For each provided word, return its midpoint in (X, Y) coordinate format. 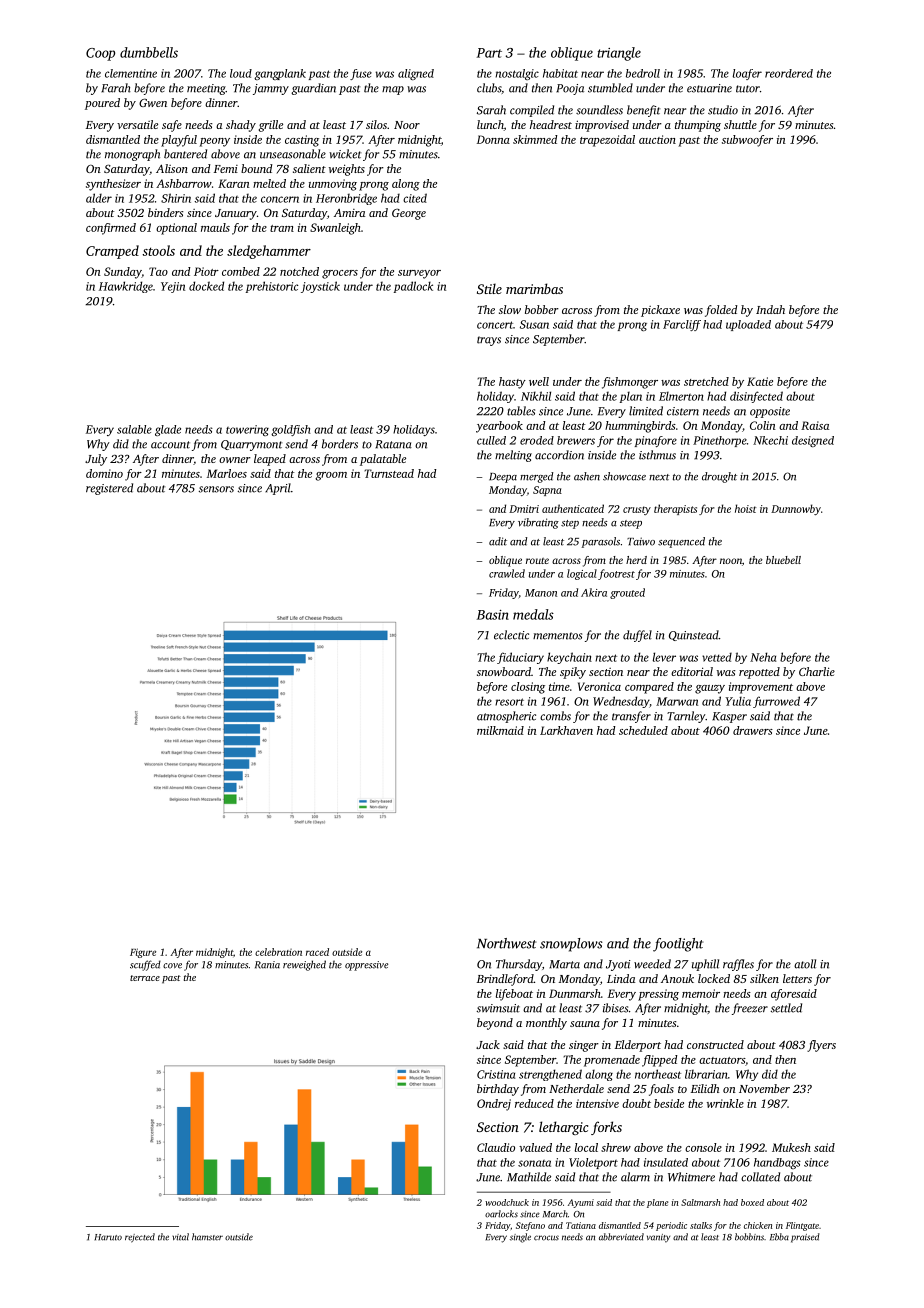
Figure (143, 953)
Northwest (506, 943)
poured (102, 104)
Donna (493, 139)
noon (731, 561)
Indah (770, 309)
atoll (805, 964)
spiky (573, 673)
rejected (140, 1238)
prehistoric (272, 287)
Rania (267, 965)
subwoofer (747, 141)
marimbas (534, 288)
